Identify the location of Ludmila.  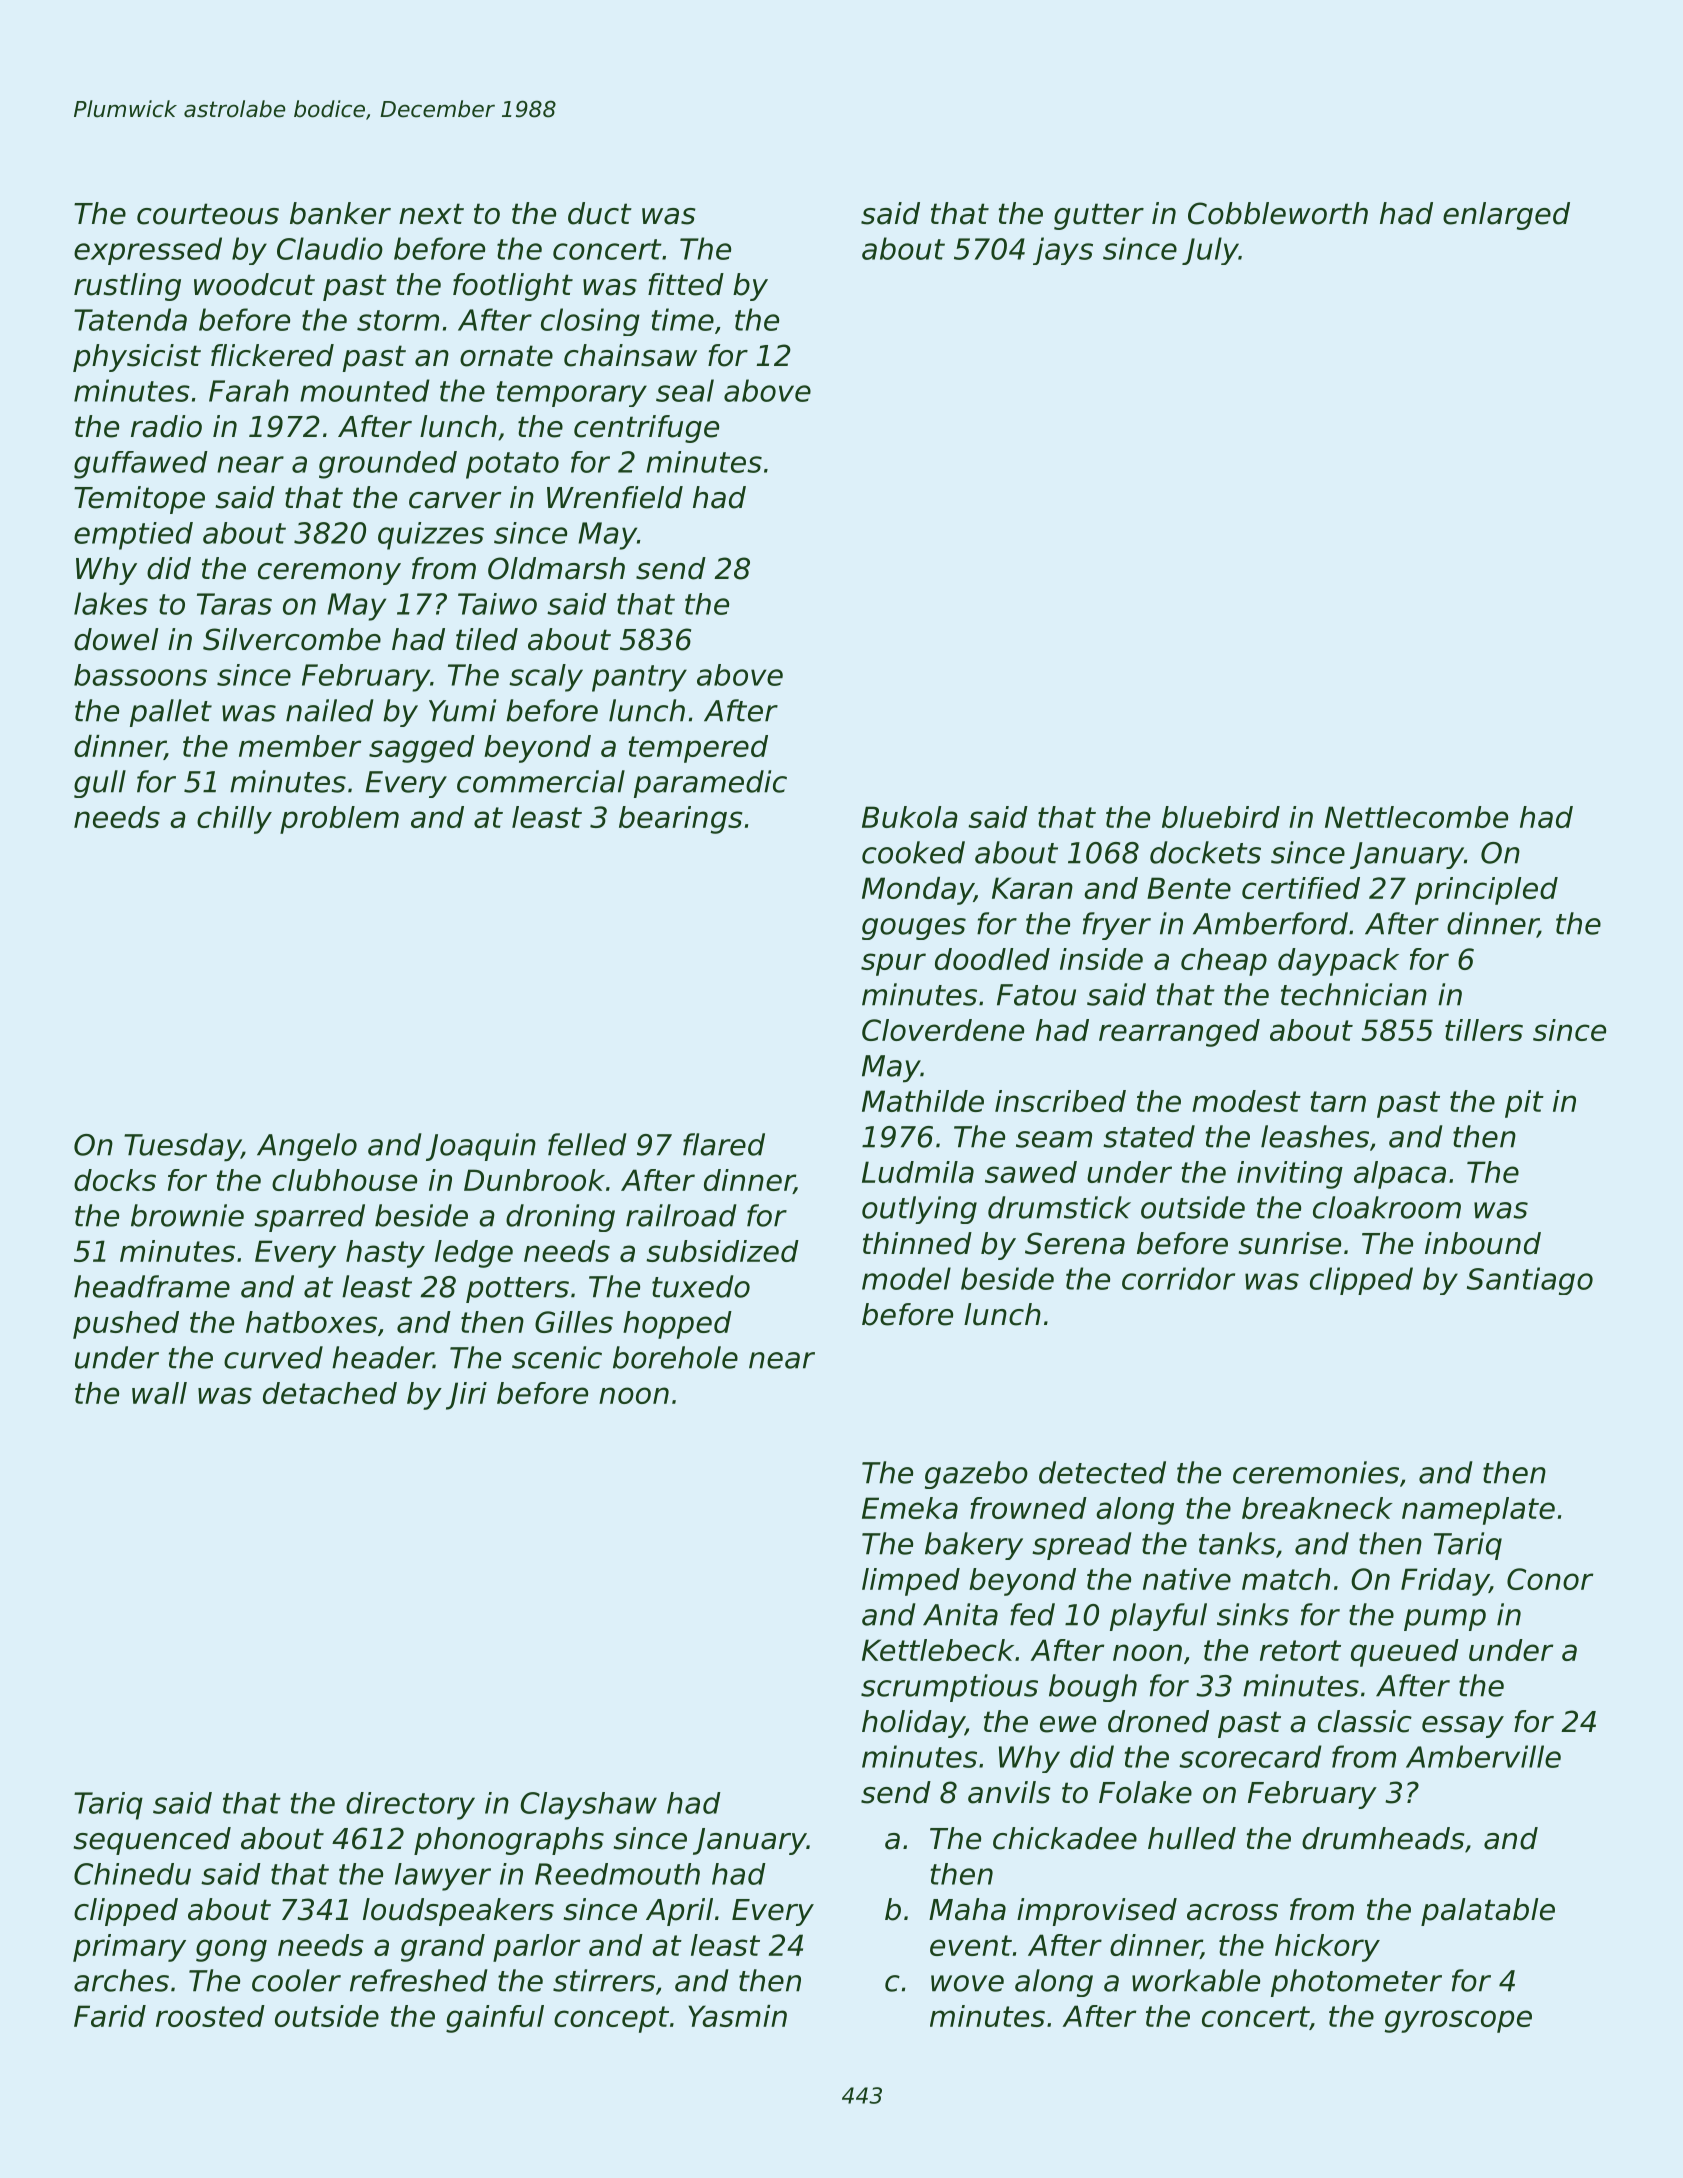
(918, 1172).
